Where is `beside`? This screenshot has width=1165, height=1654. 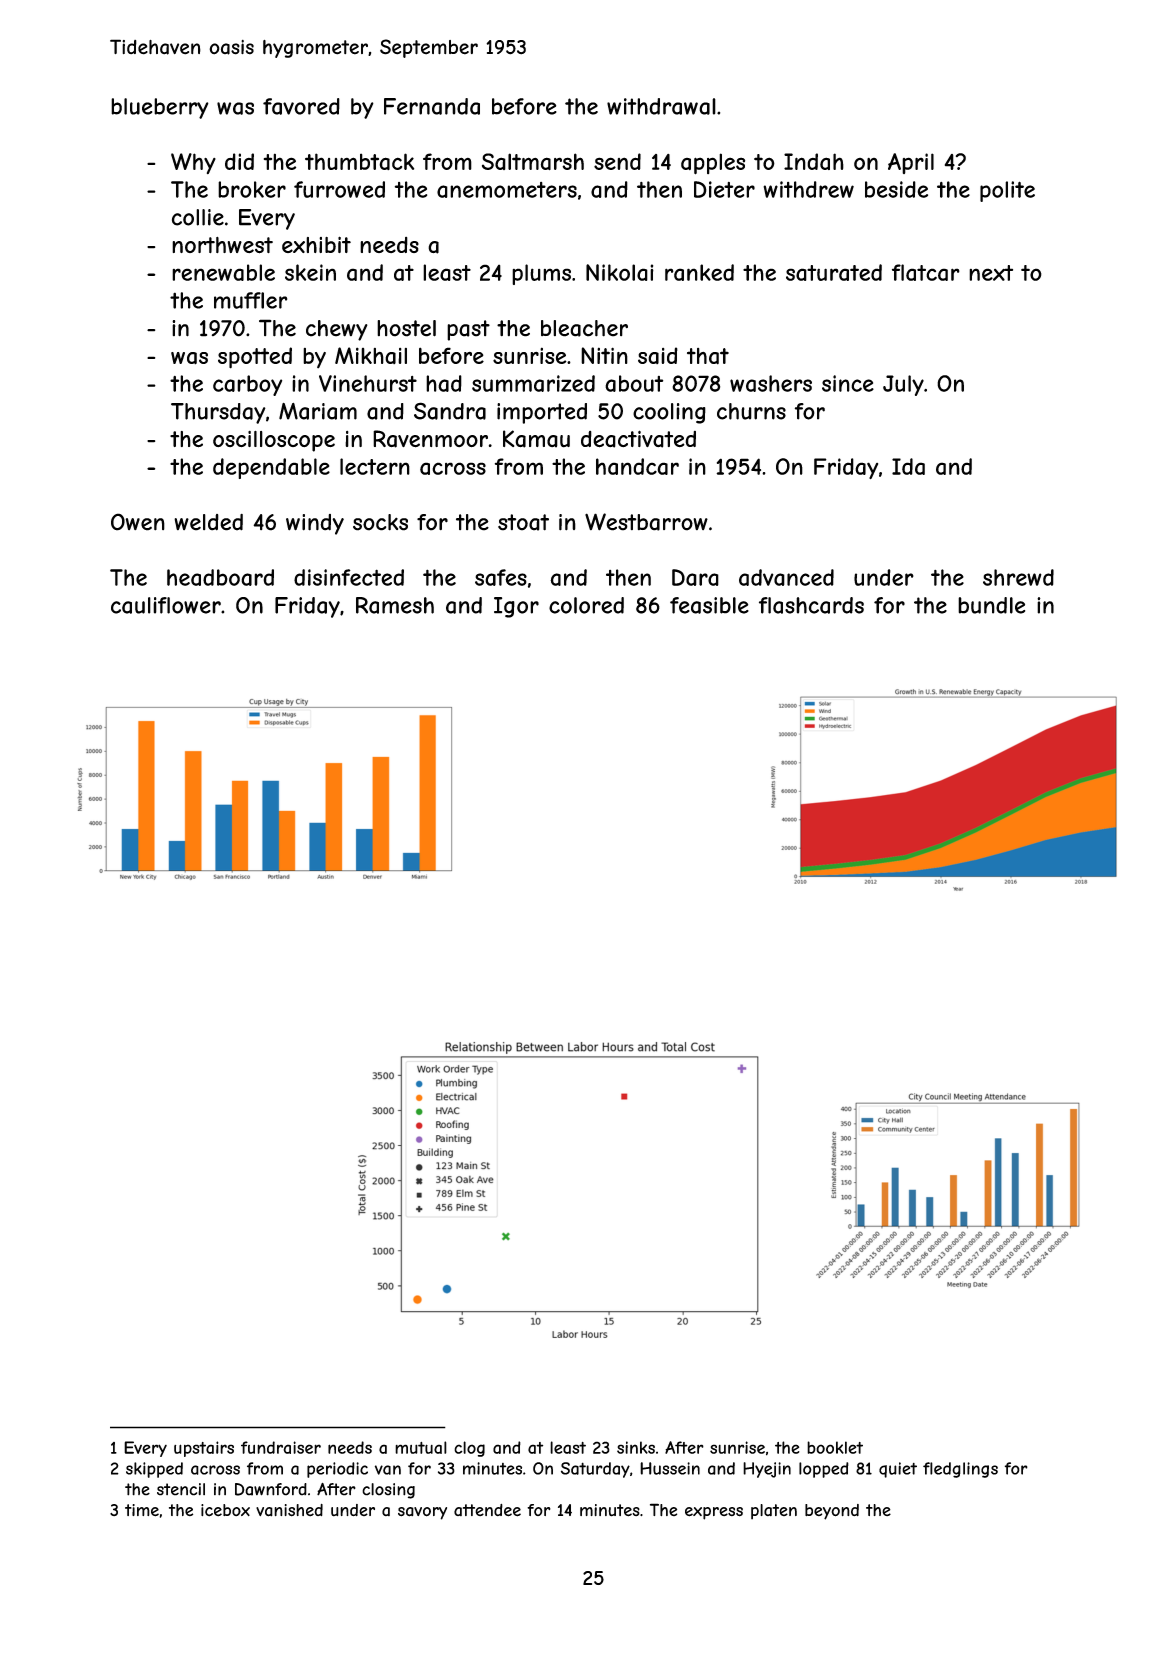
beside is located at coordinates (896, 189).
